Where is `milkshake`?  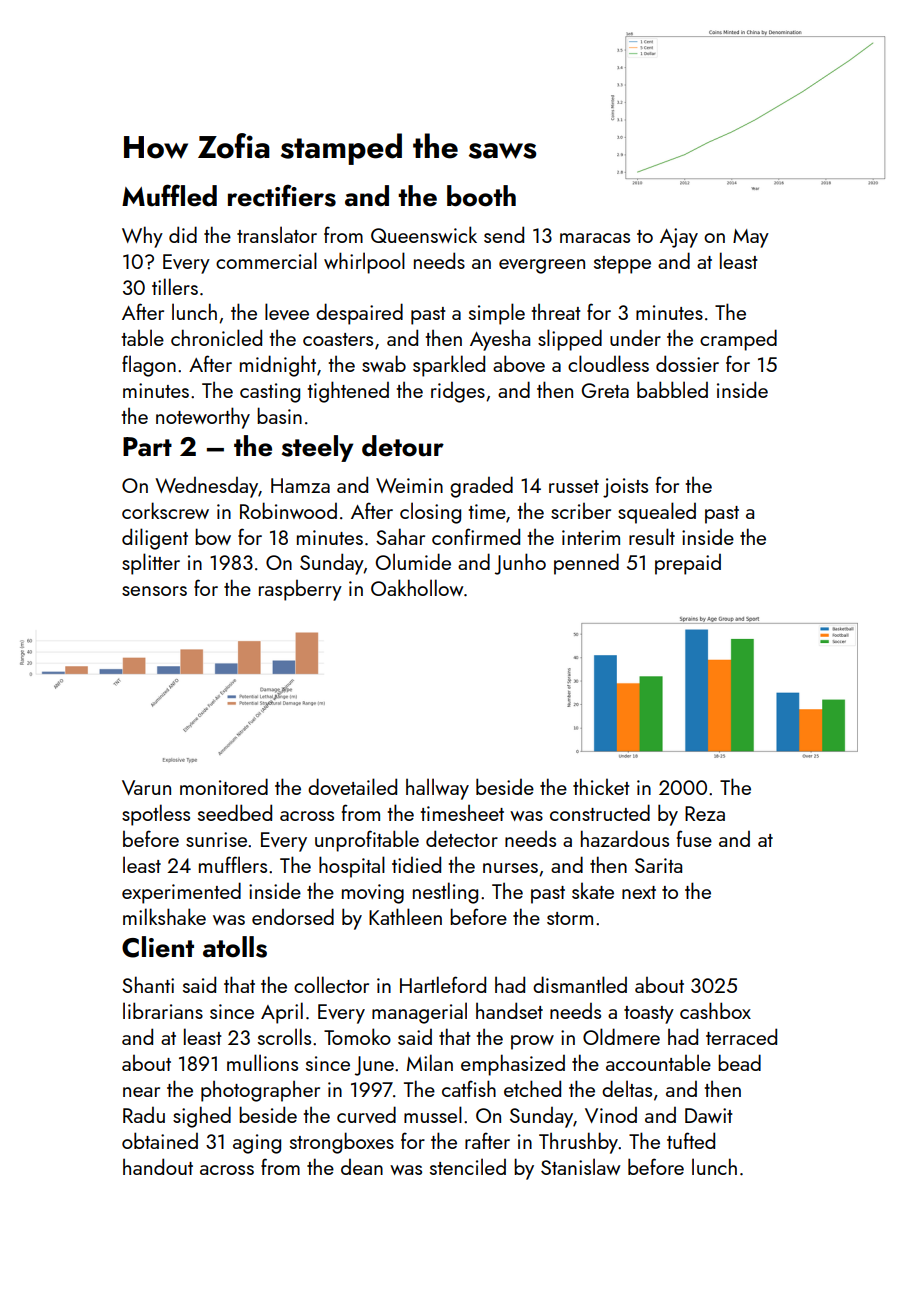 milkshake is located at coordinates (164, 916).
